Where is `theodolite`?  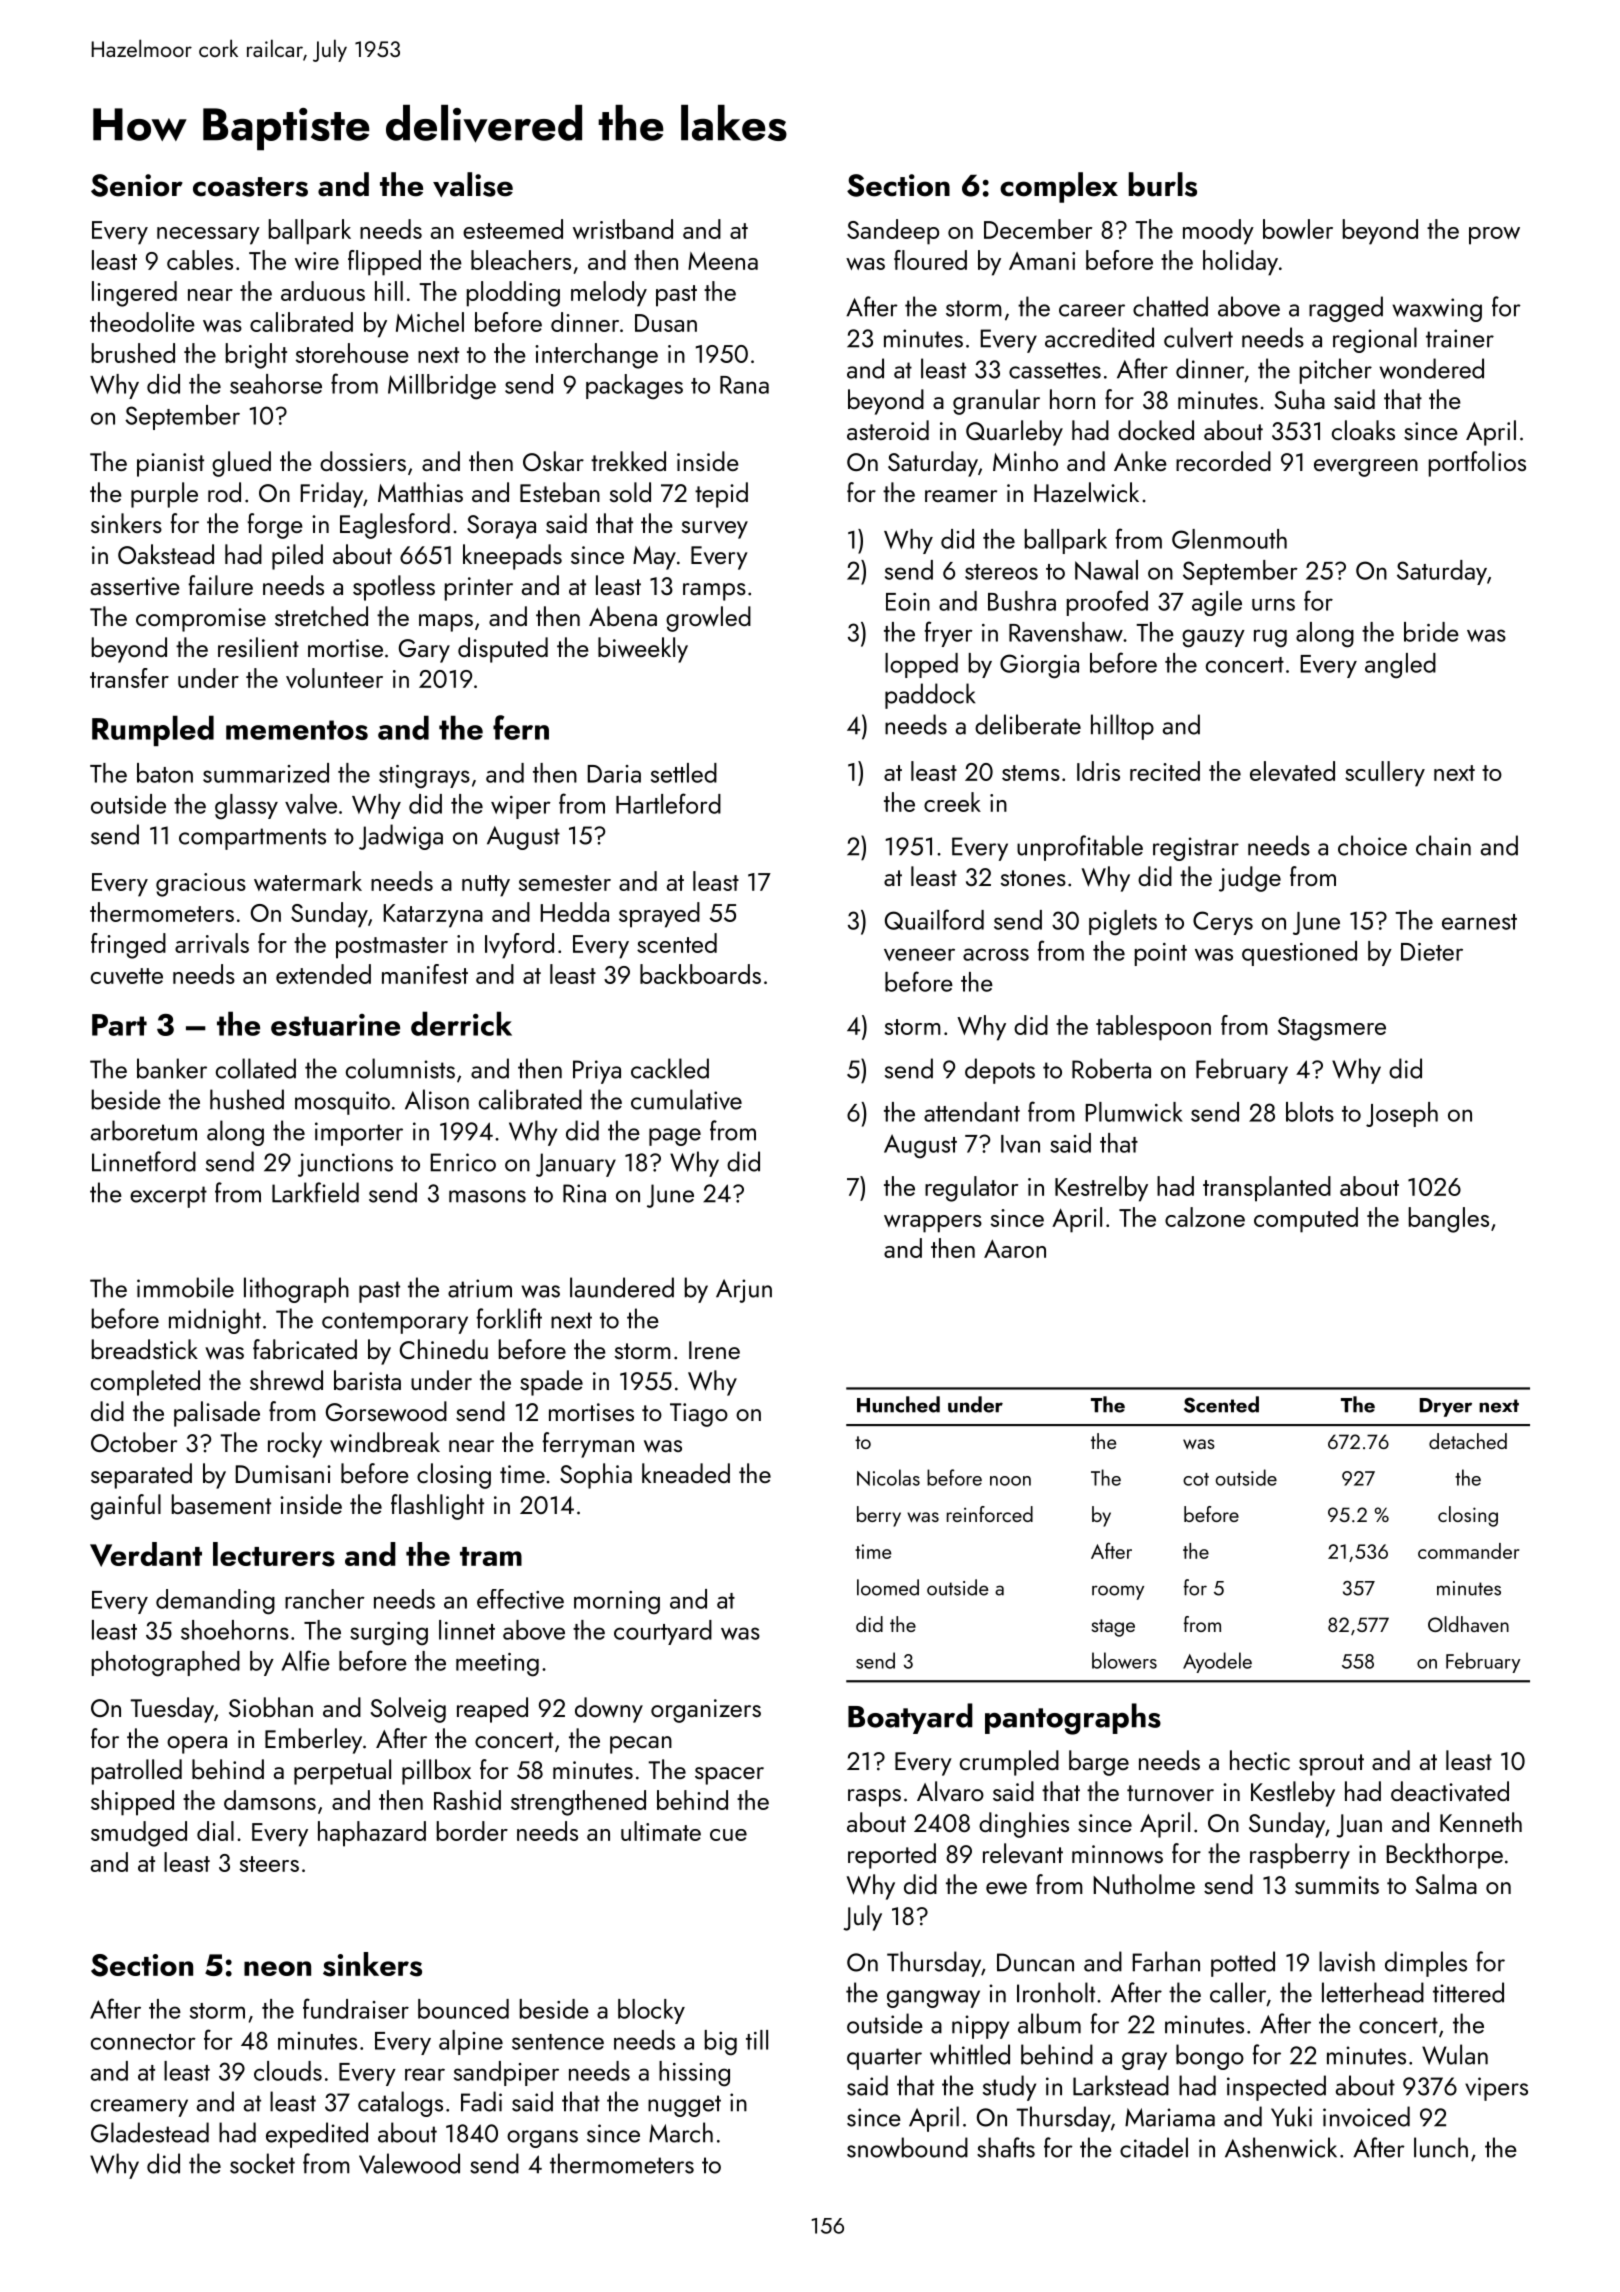 theodolite is located at coordinates (142, 322).
